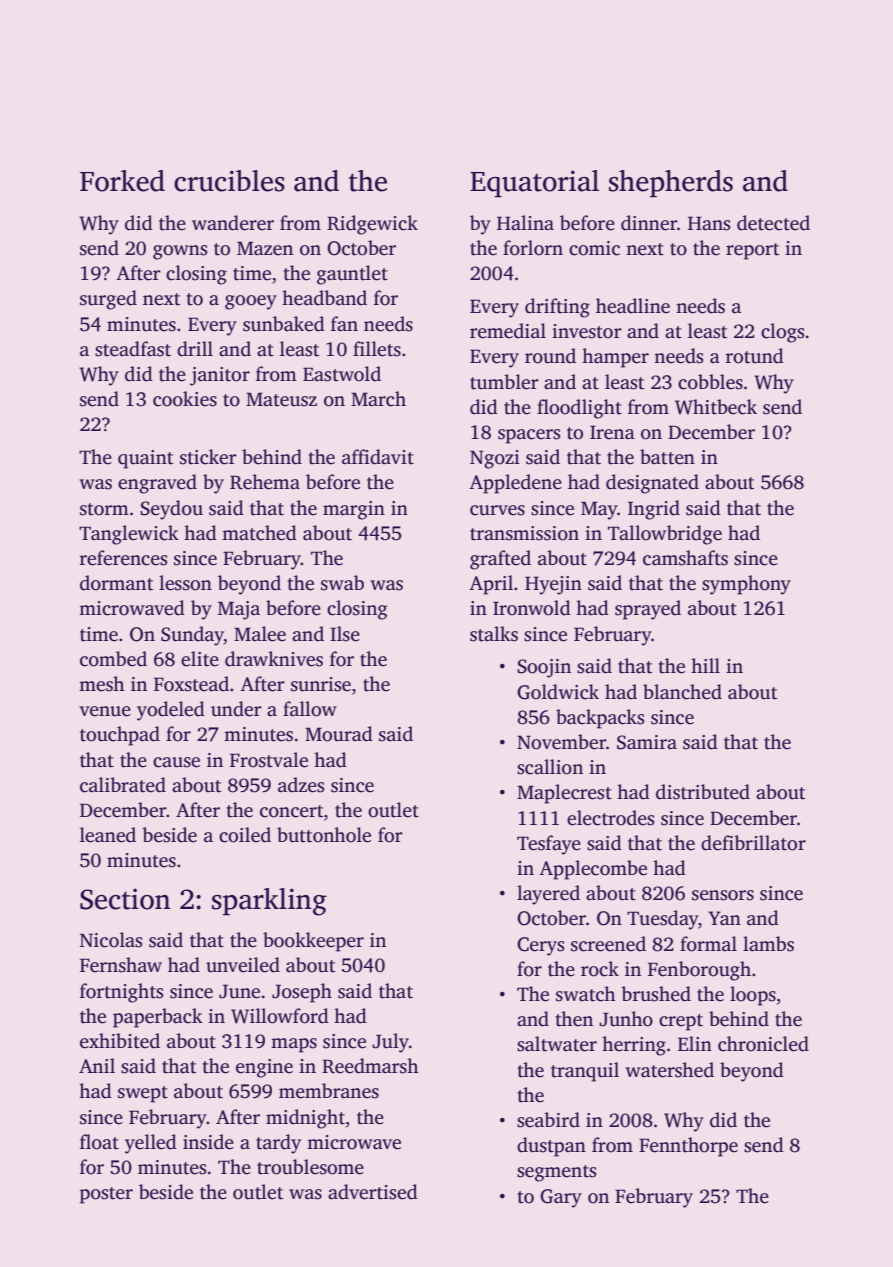 The width and height of the screenshot is (893, 1267). Describe the element at coordinates (313, 942) in the screenshot. I see `bookkeeper` at that location.
